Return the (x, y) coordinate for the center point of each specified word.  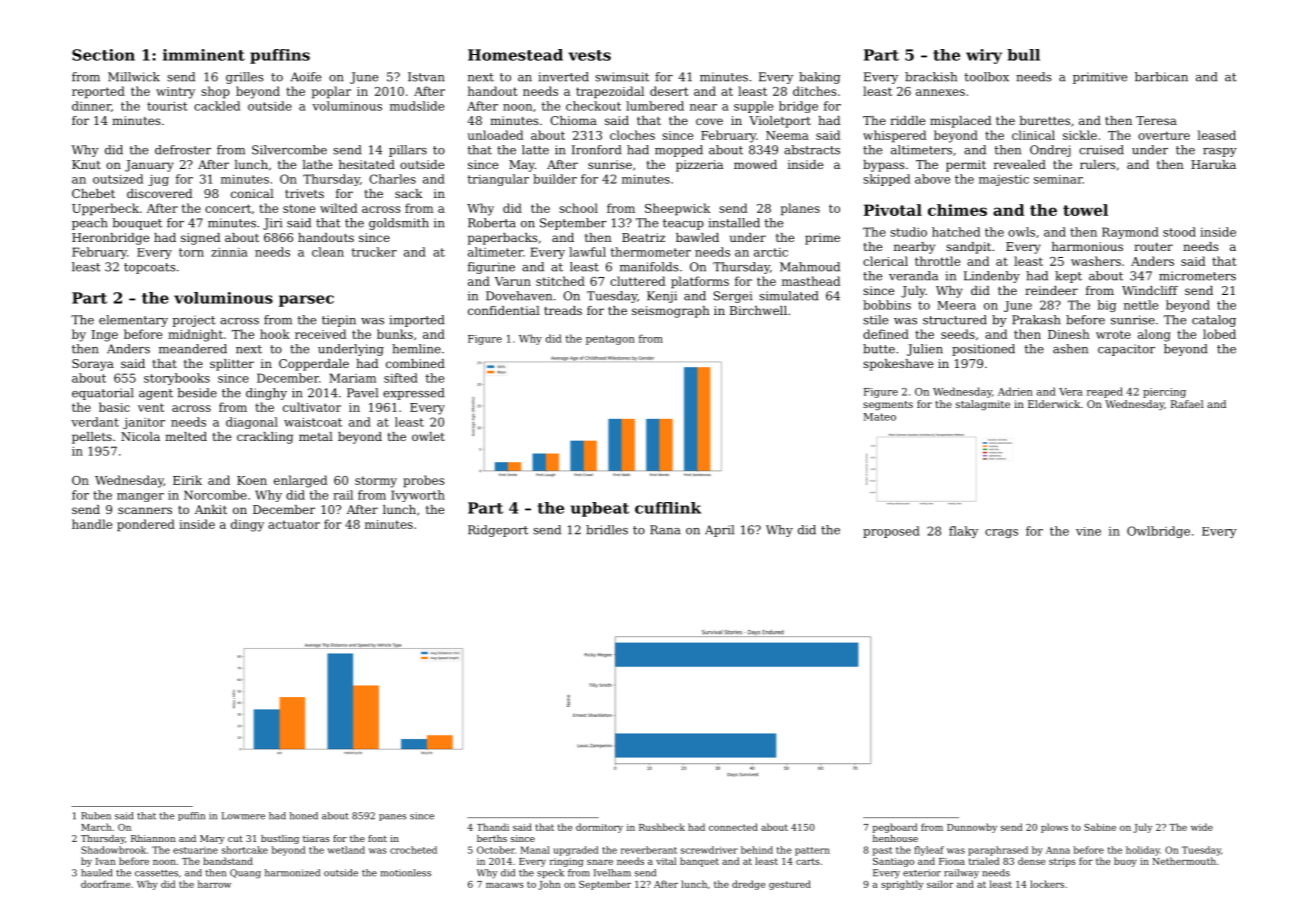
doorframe (105, 884)
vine (1088, 531)
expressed (413, 394)
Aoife (306, 77)
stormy (376, 482)
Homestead (515, 55)
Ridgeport (498, 531)
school (578, 208)
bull (1023, 55)
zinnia (229, 252)
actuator (294, 524)
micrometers (1197, 276)
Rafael (1187, 404)
